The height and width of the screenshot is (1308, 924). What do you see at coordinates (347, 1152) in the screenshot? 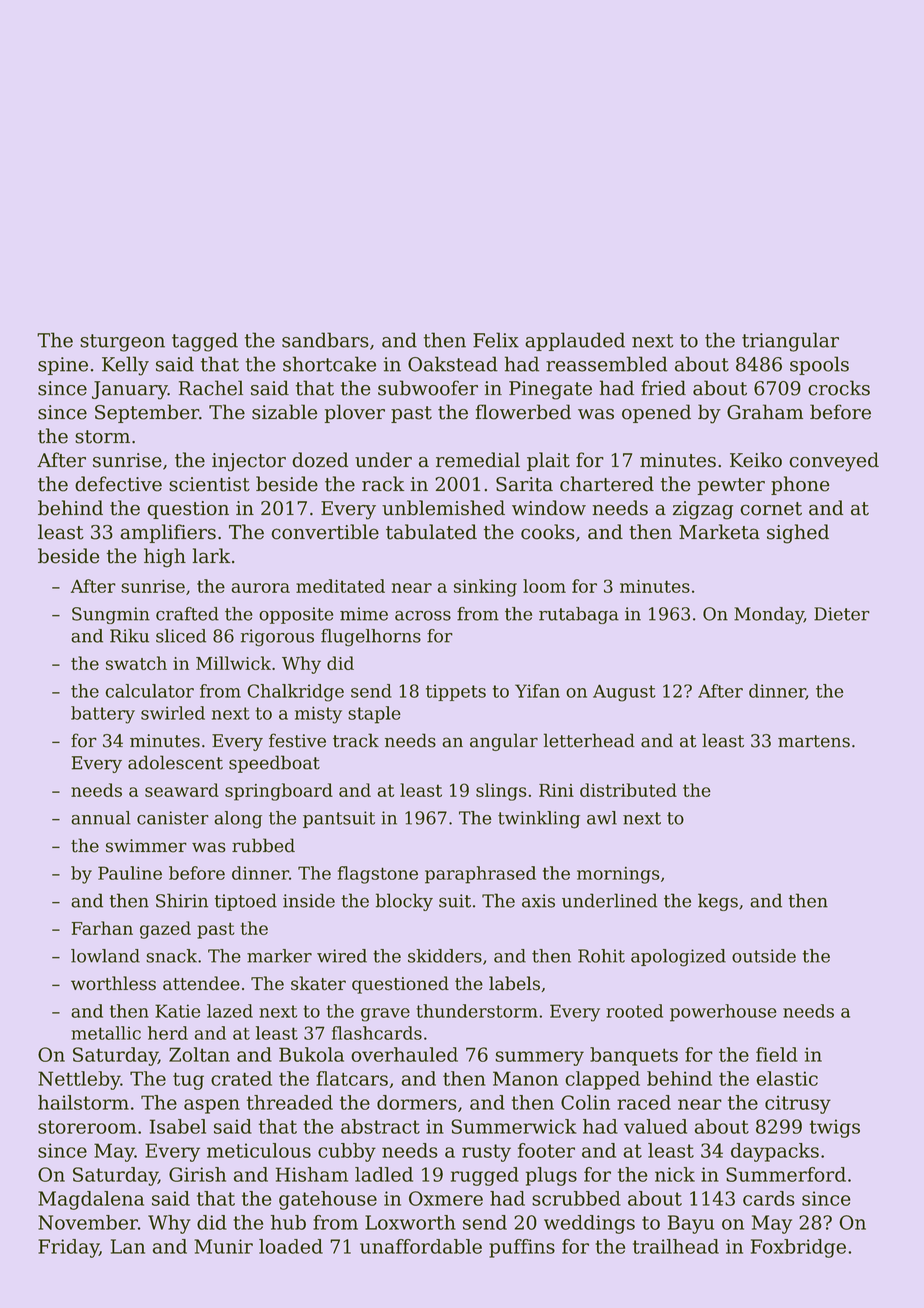
I see `cubby` at bounding box center [347, 1152].
